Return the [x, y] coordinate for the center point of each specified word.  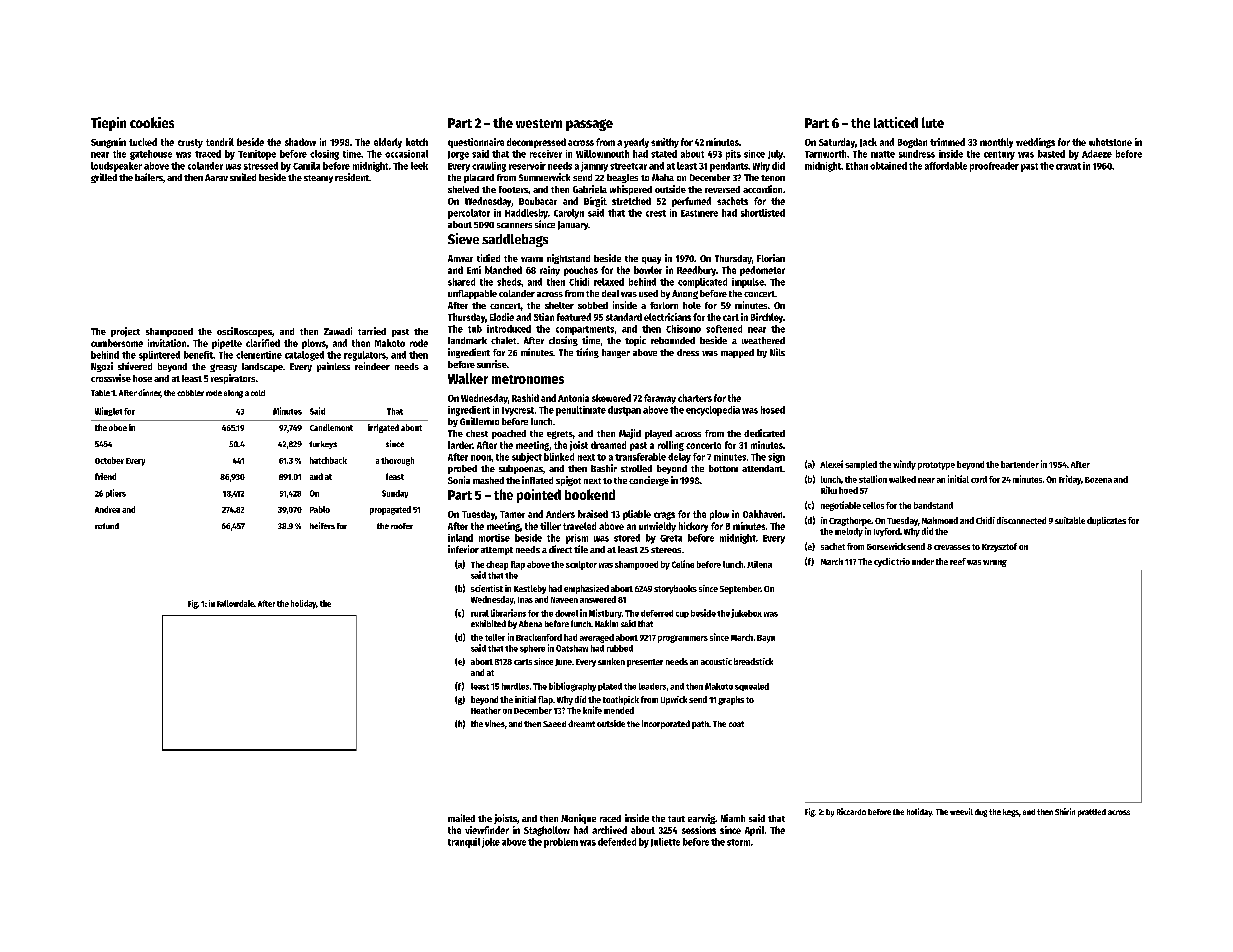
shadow [300, 142]
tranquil [464, 843]
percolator [469, 214]
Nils [777, 352]
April [754, 831]
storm [738, 842]
